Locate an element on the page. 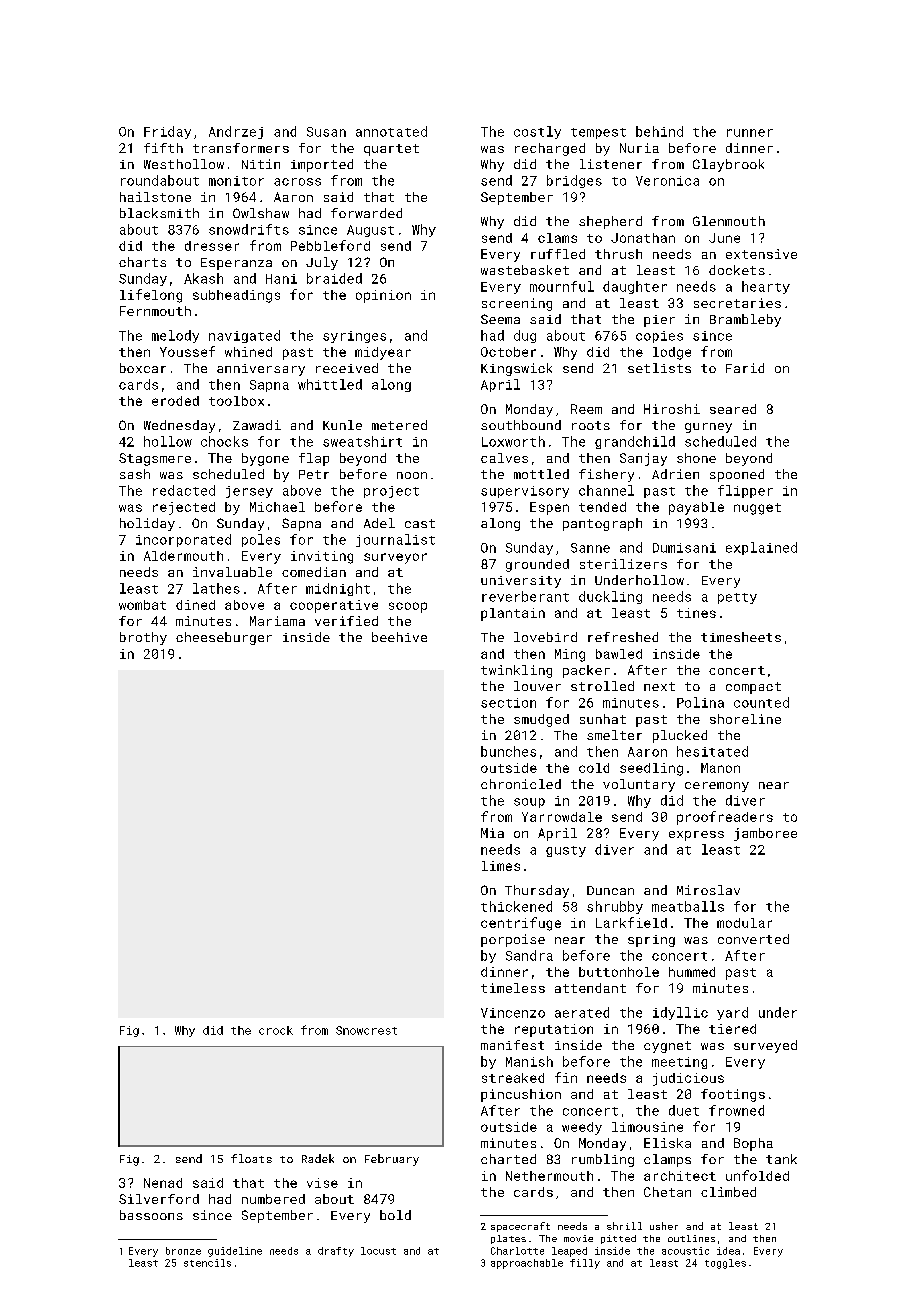 The image size is (924, 1308). flap is located at coordinates (314, 459).
